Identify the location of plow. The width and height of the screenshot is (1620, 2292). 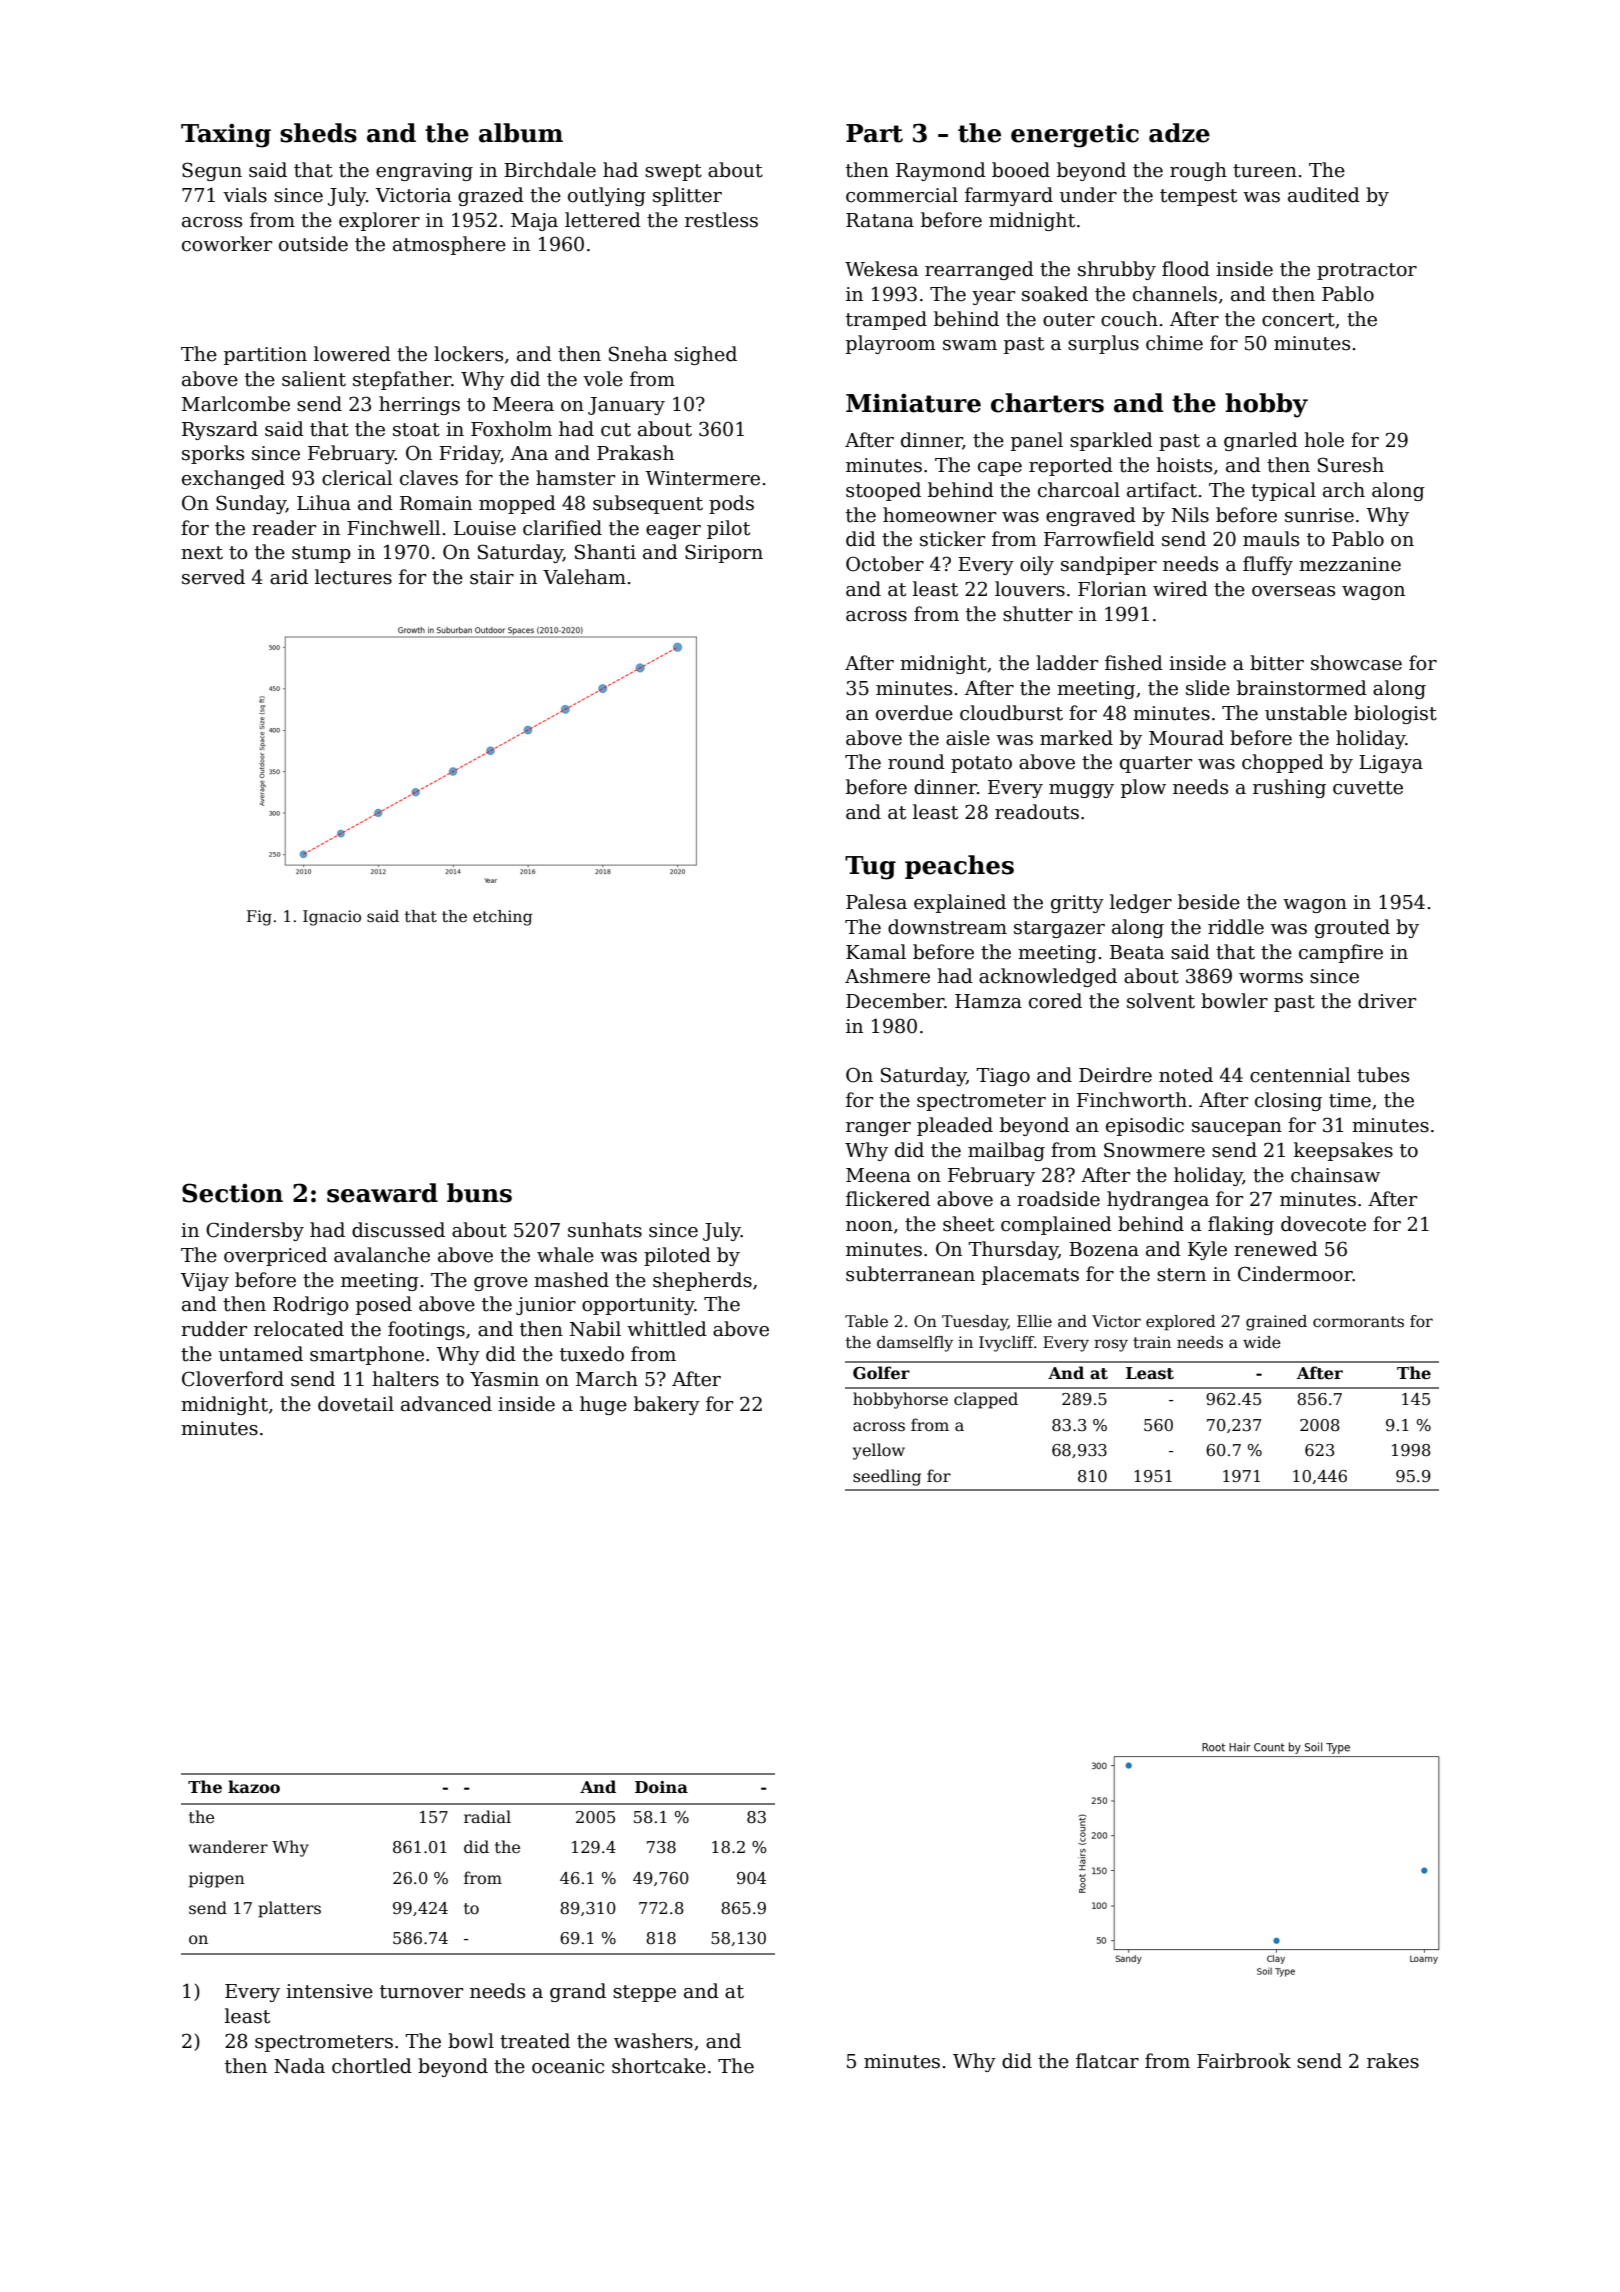
(1143, 788).
